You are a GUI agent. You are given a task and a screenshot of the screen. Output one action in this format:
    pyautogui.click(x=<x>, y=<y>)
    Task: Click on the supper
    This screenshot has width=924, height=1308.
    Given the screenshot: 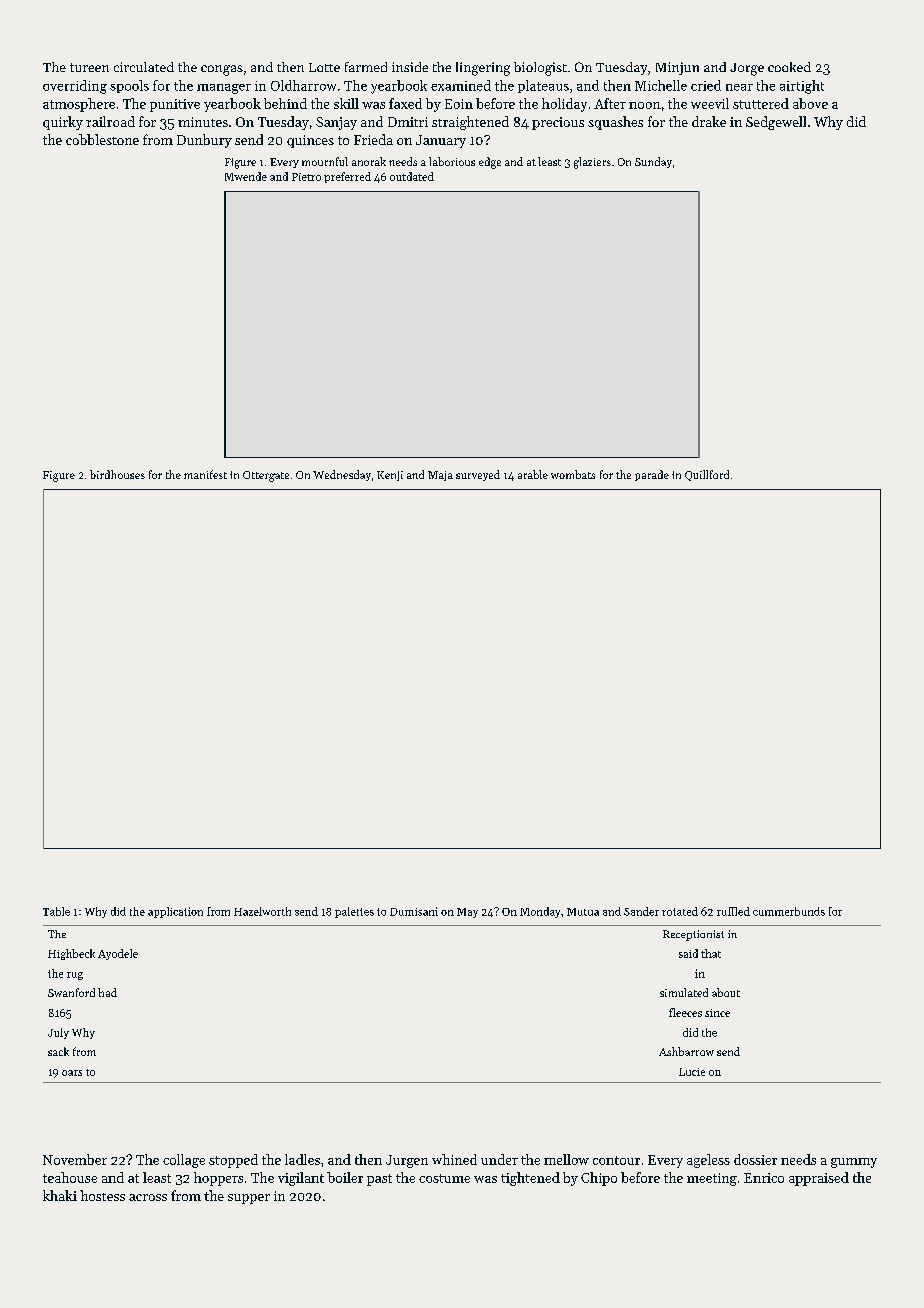 What is the action you would take?
    pyautogui.click(x=249, y=1199)
